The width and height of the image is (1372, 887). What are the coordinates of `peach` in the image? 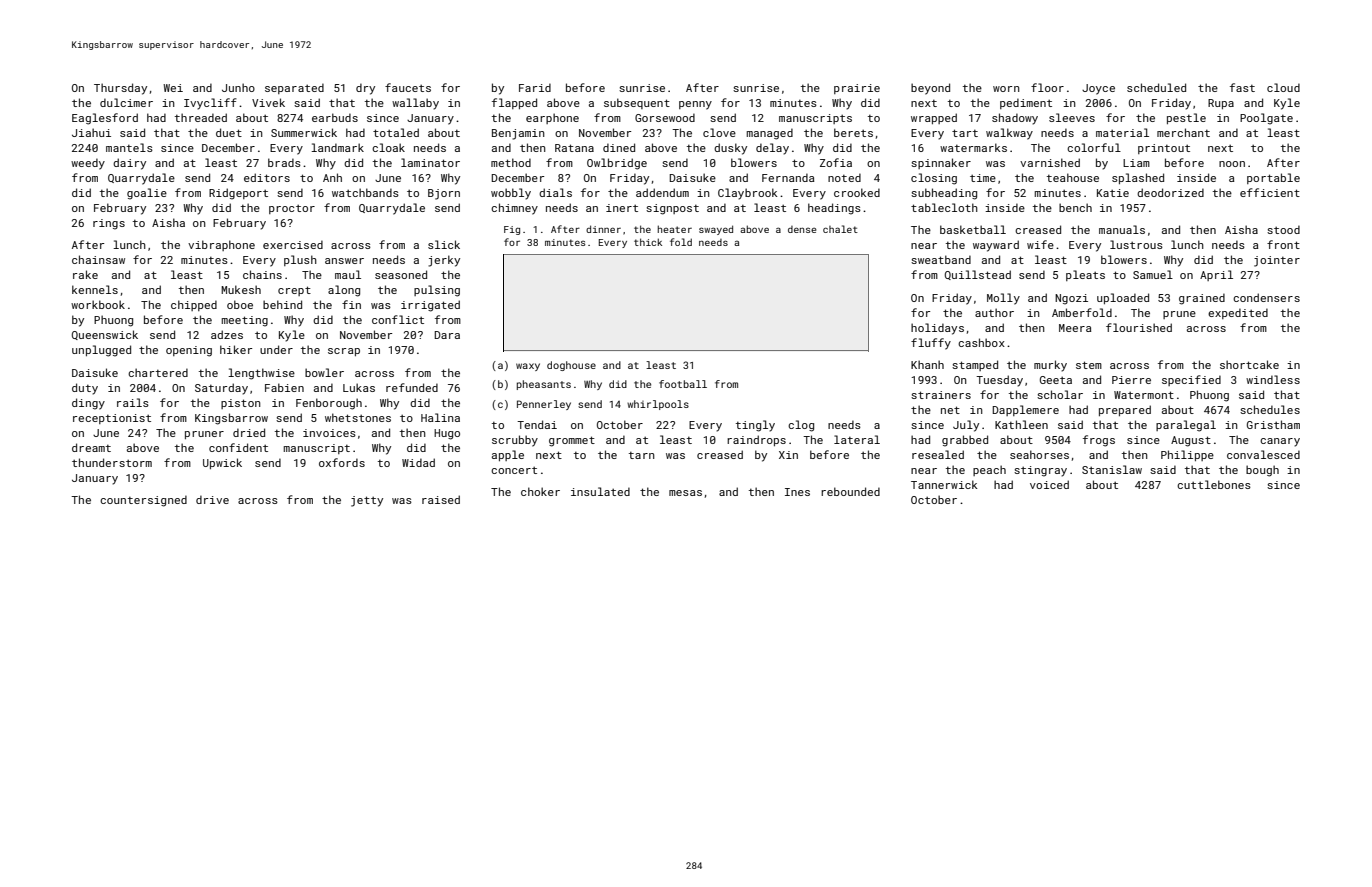 It's located at (989, 470).
